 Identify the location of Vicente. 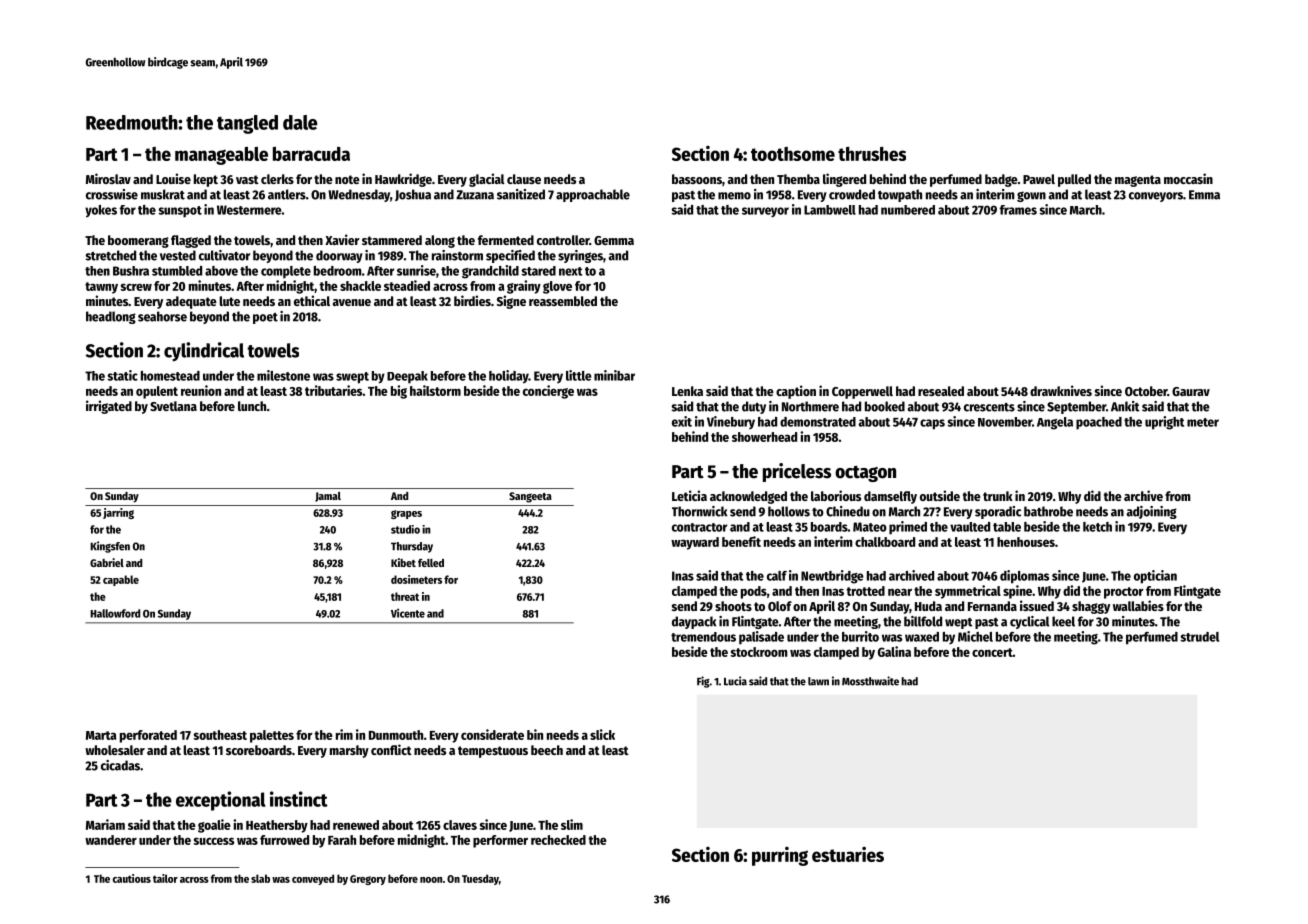
(408, 613).
